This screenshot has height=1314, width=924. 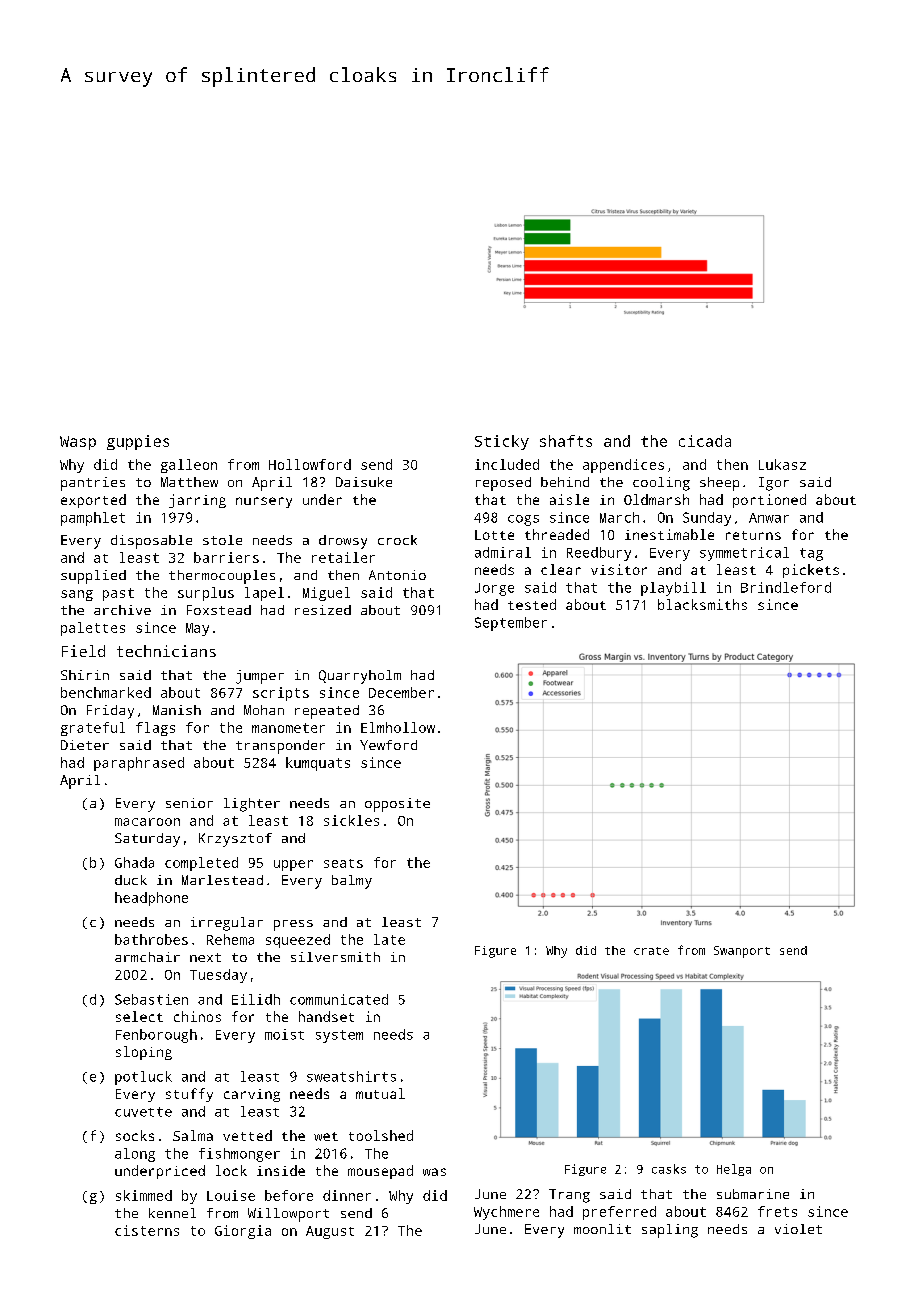 I want to click on crate, so click(x=651, y=951).
